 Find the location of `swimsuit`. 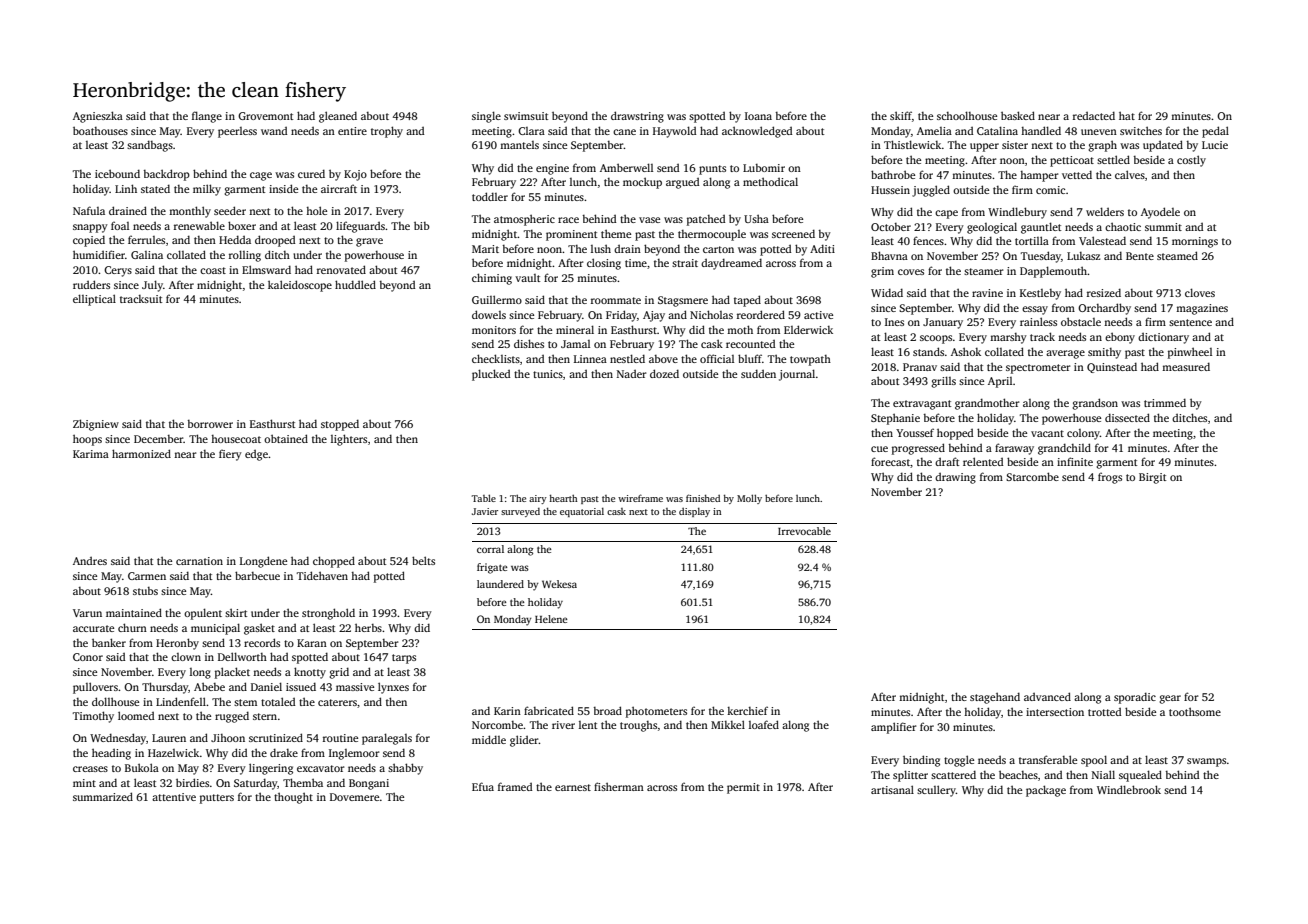

swimsuit is located at coordinates (526, 116).
